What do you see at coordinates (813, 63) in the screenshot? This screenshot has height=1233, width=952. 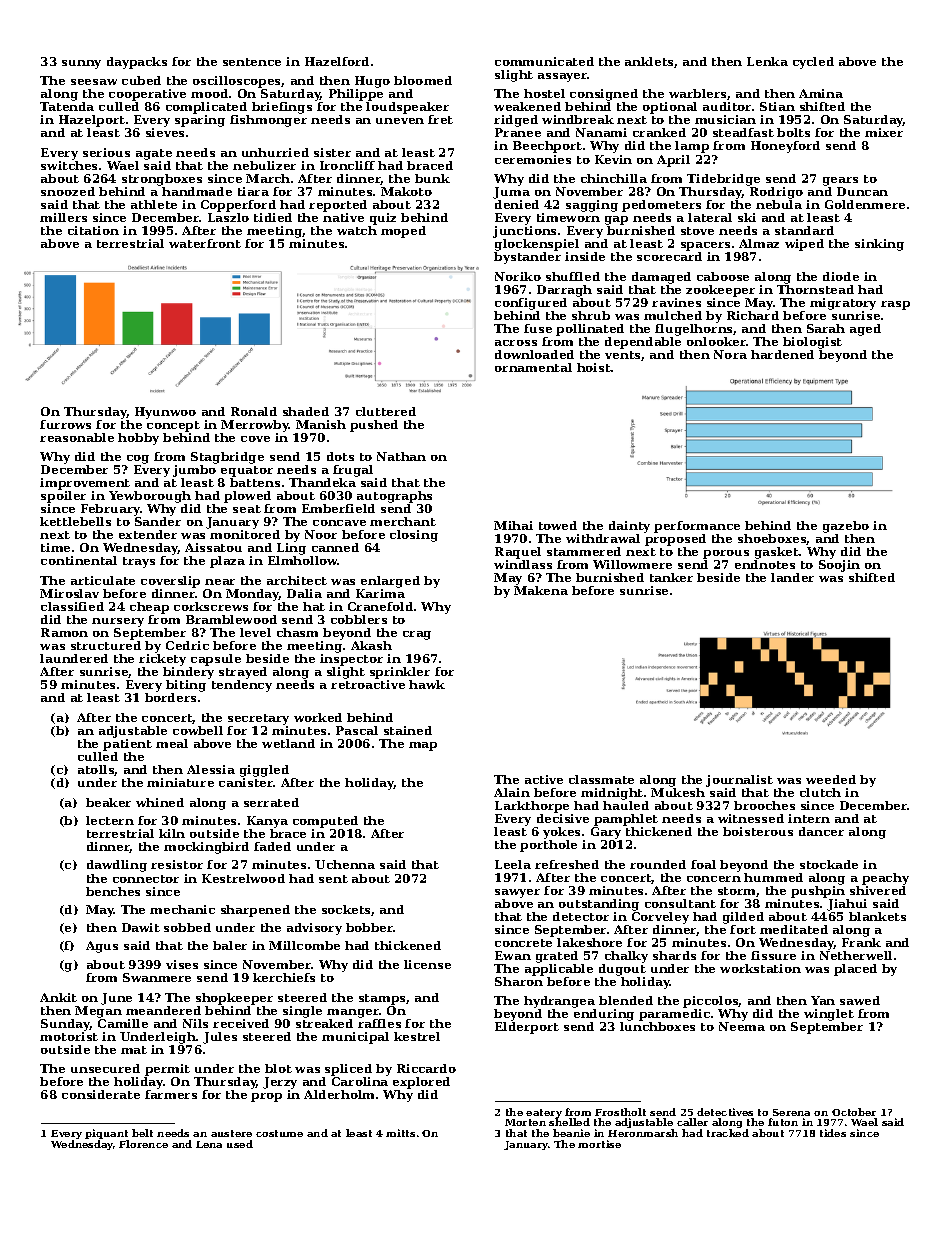 I see `cycled` at bounding box center [813, 63].
